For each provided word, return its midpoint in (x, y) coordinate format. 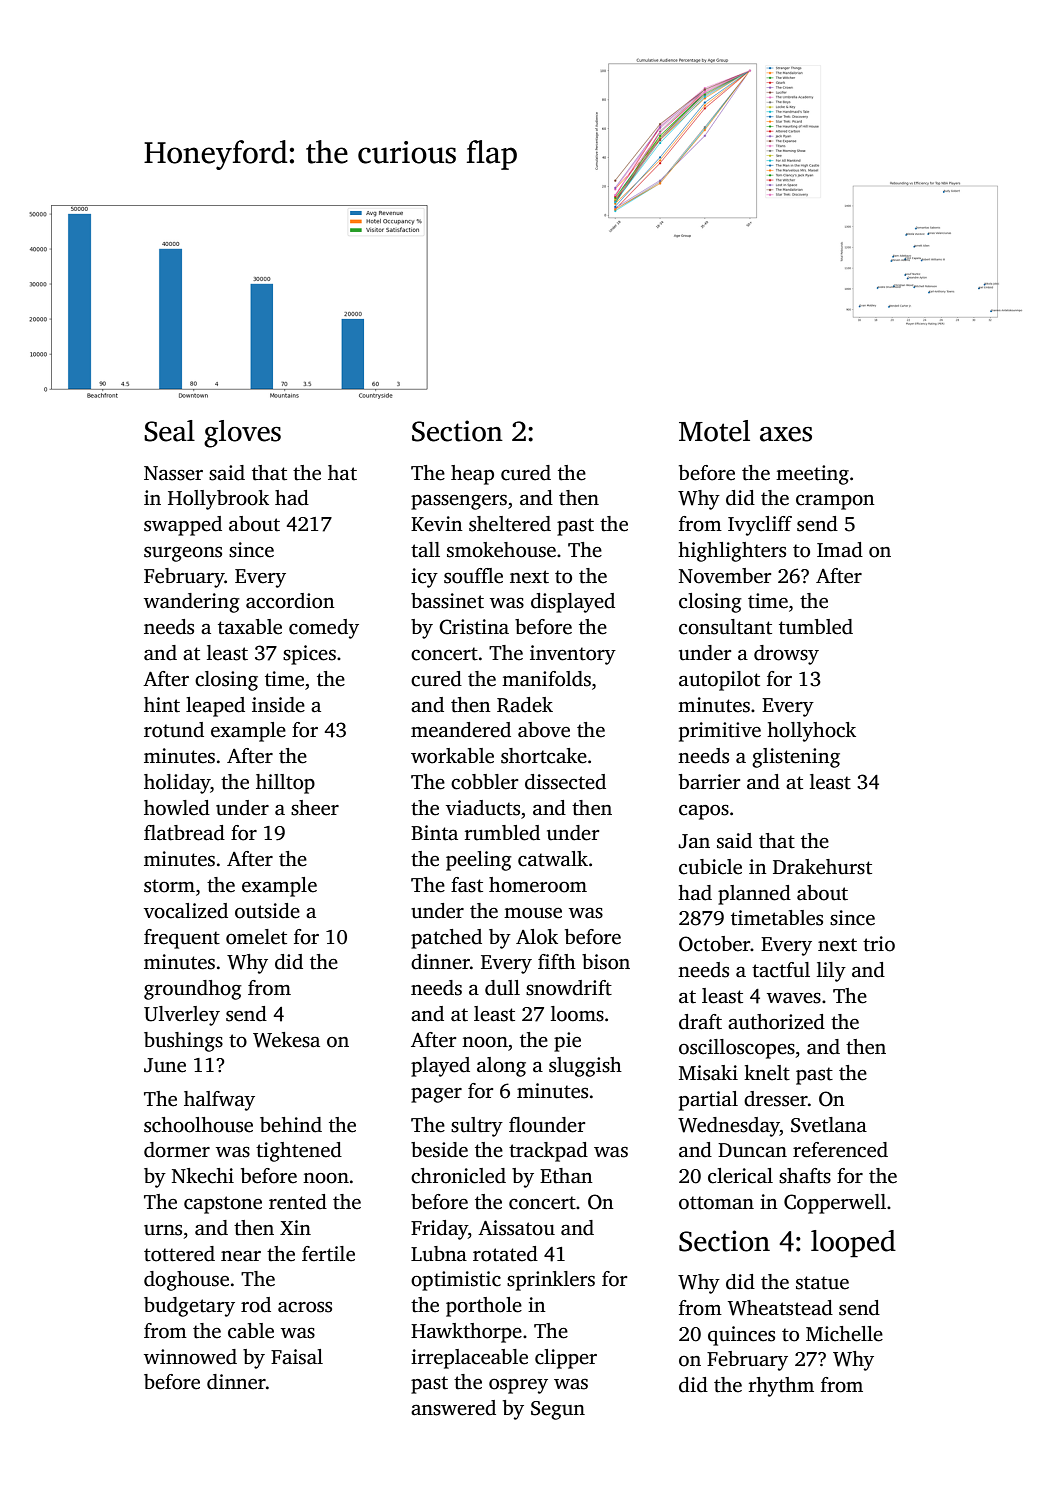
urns (163, 1230)
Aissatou (516, 1228)
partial (708, 1101)
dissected (565, 782)
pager (436, 1095)
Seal (169, 431)
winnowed (190, 1357)
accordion (290, 601)
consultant (725, 627)
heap (472, 475)
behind (291, 1125)
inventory (573, 655)
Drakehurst (822, 867)
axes (786, 434)
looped (853, 1244)
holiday (177, 784)
